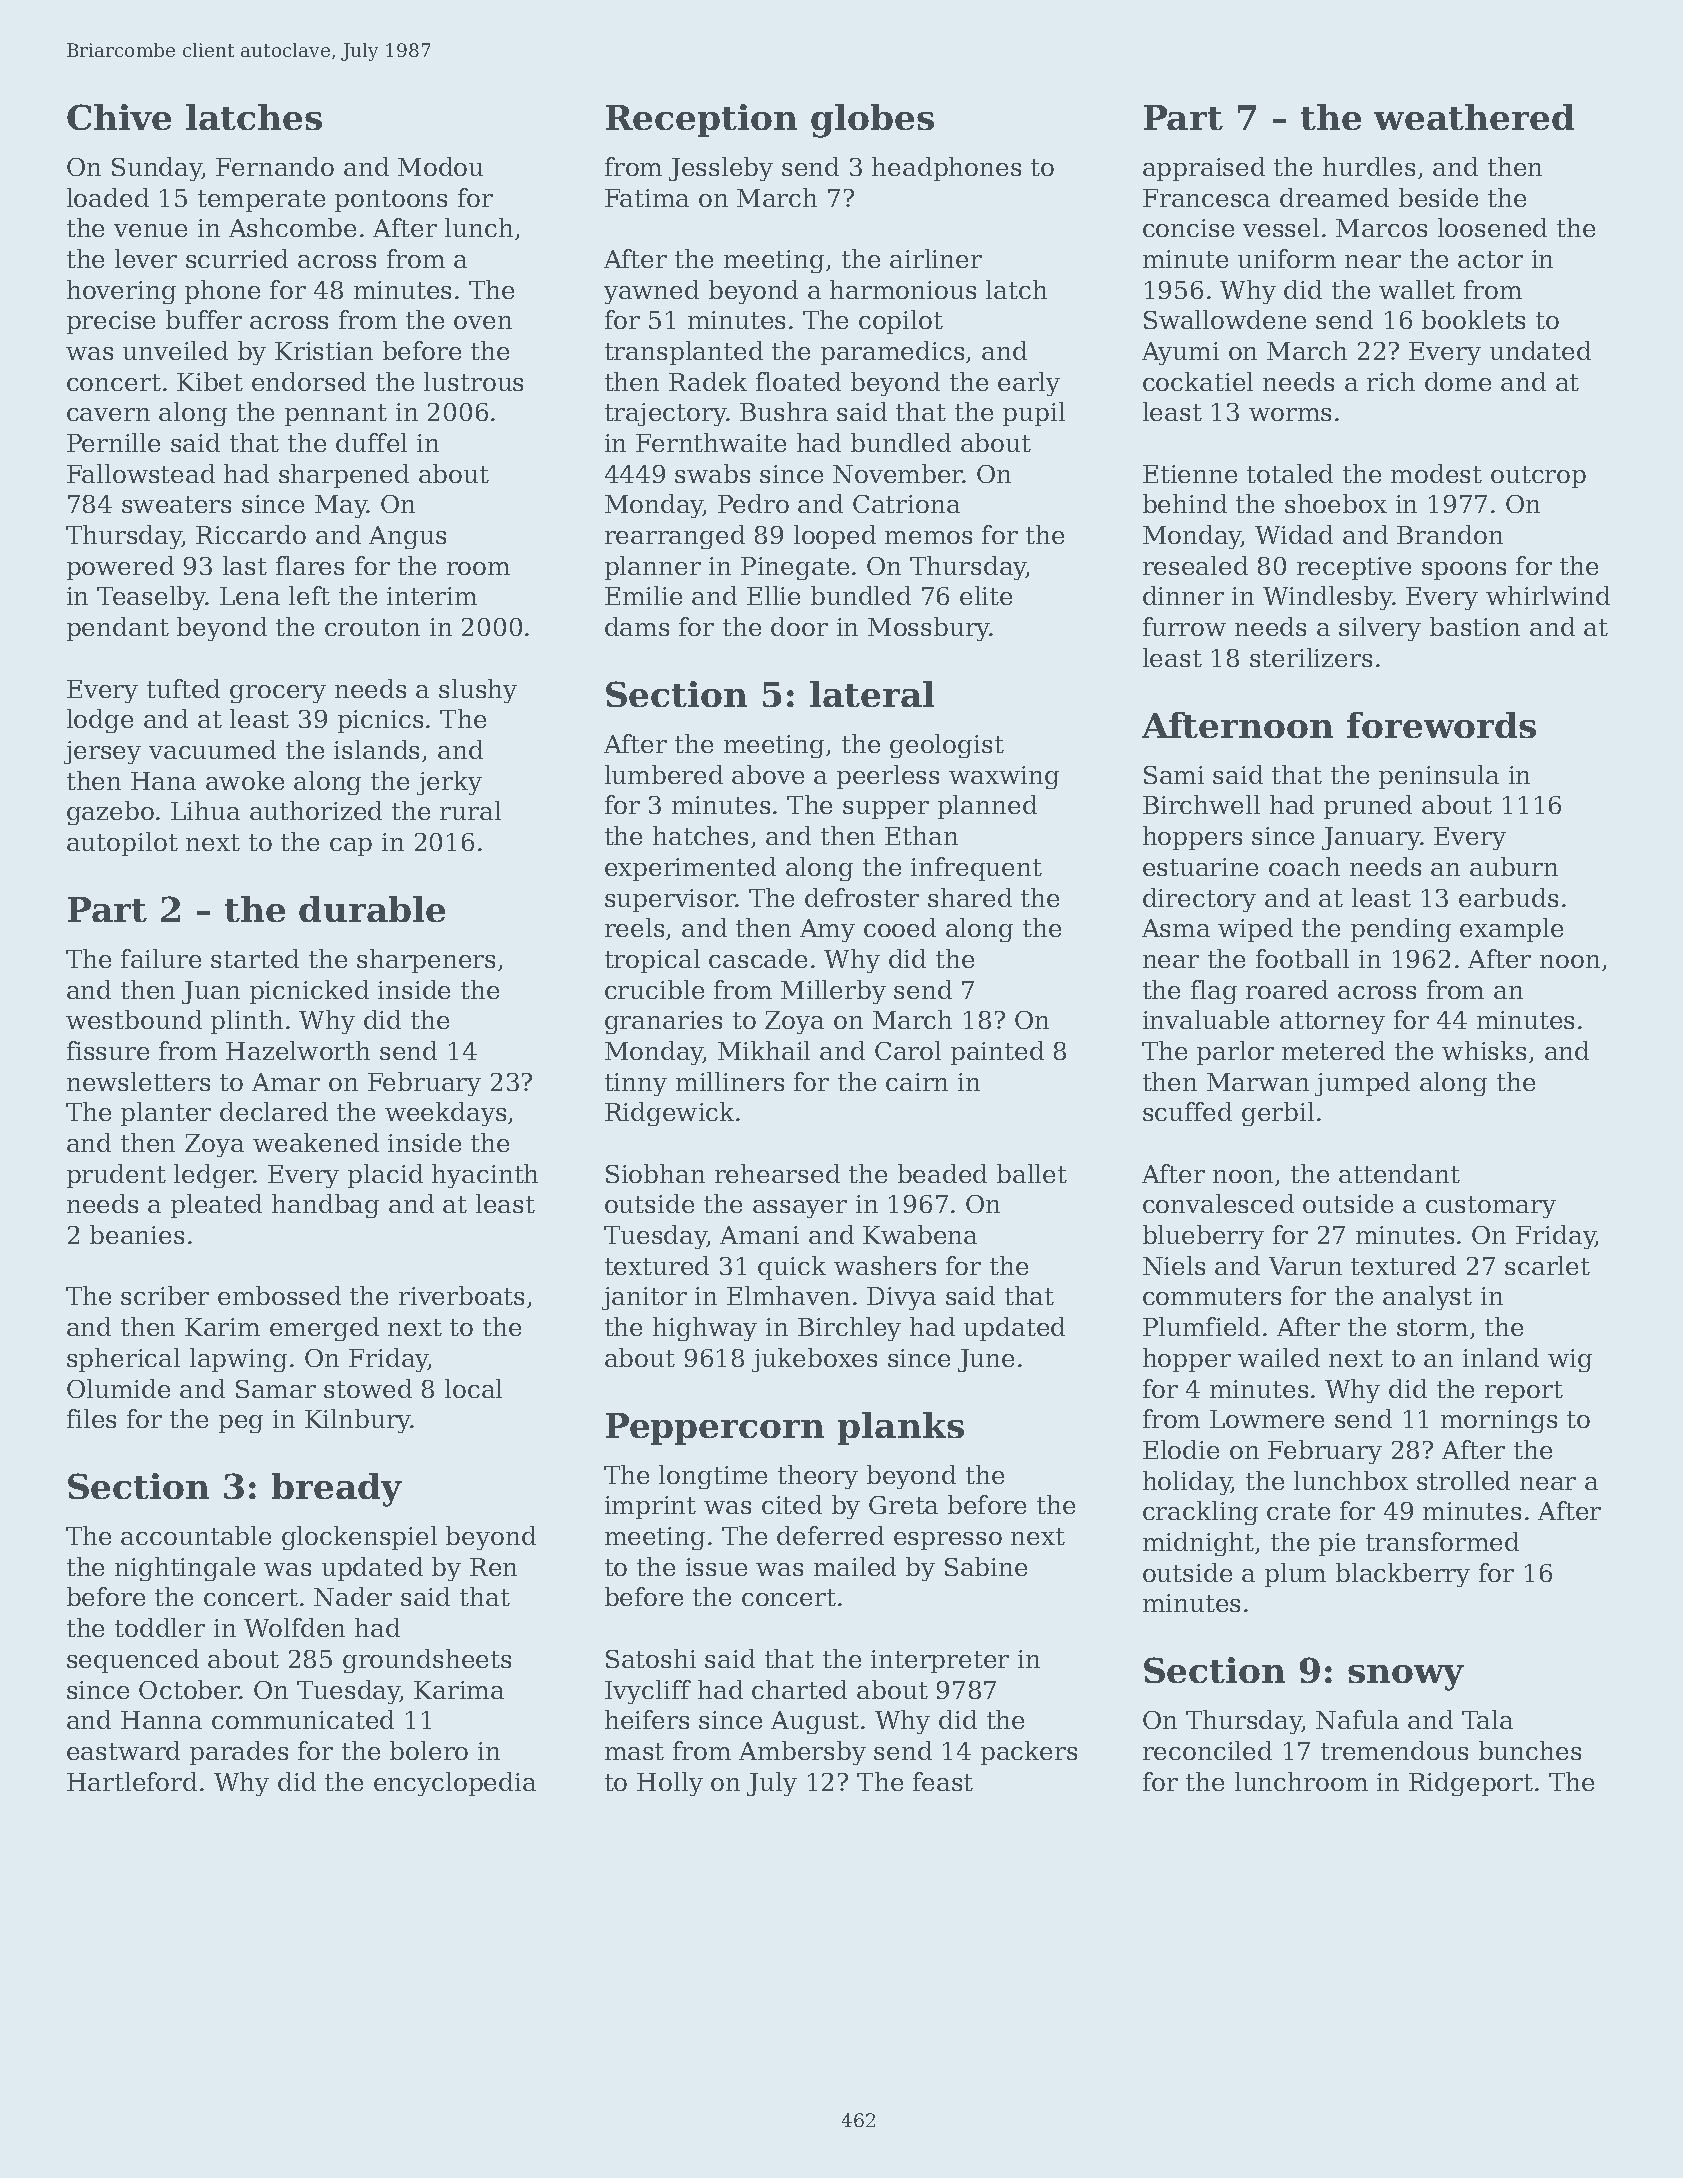 Image resolution: width=1683 pixels, height=2178 pixels. Describe the element at coordinates (664, 774) in the screenshot. I see `lumbered` at that location.
